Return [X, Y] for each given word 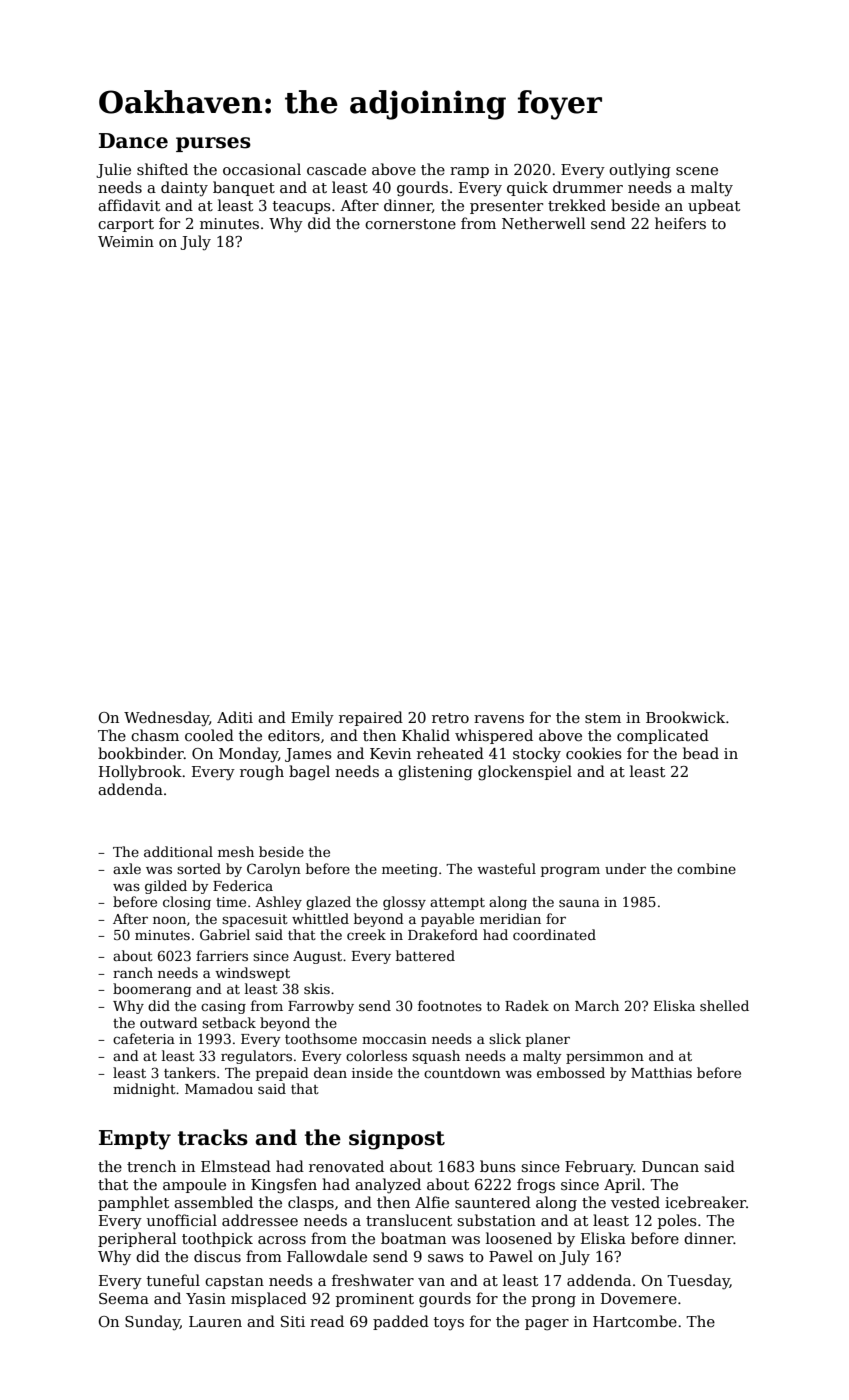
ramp [469, 172]
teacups [302, 207]
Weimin [126, 241]
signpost [397, 1140]
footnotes [450, 1005]
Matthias [661, 1072]
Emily [312, 718]
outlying [640, 171]
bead [701, 753]
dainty [184, 189]
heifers [680, 223]
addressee [260, 1220]
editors [294, 735]
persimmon [605, 1057]
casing [223, 1007]
